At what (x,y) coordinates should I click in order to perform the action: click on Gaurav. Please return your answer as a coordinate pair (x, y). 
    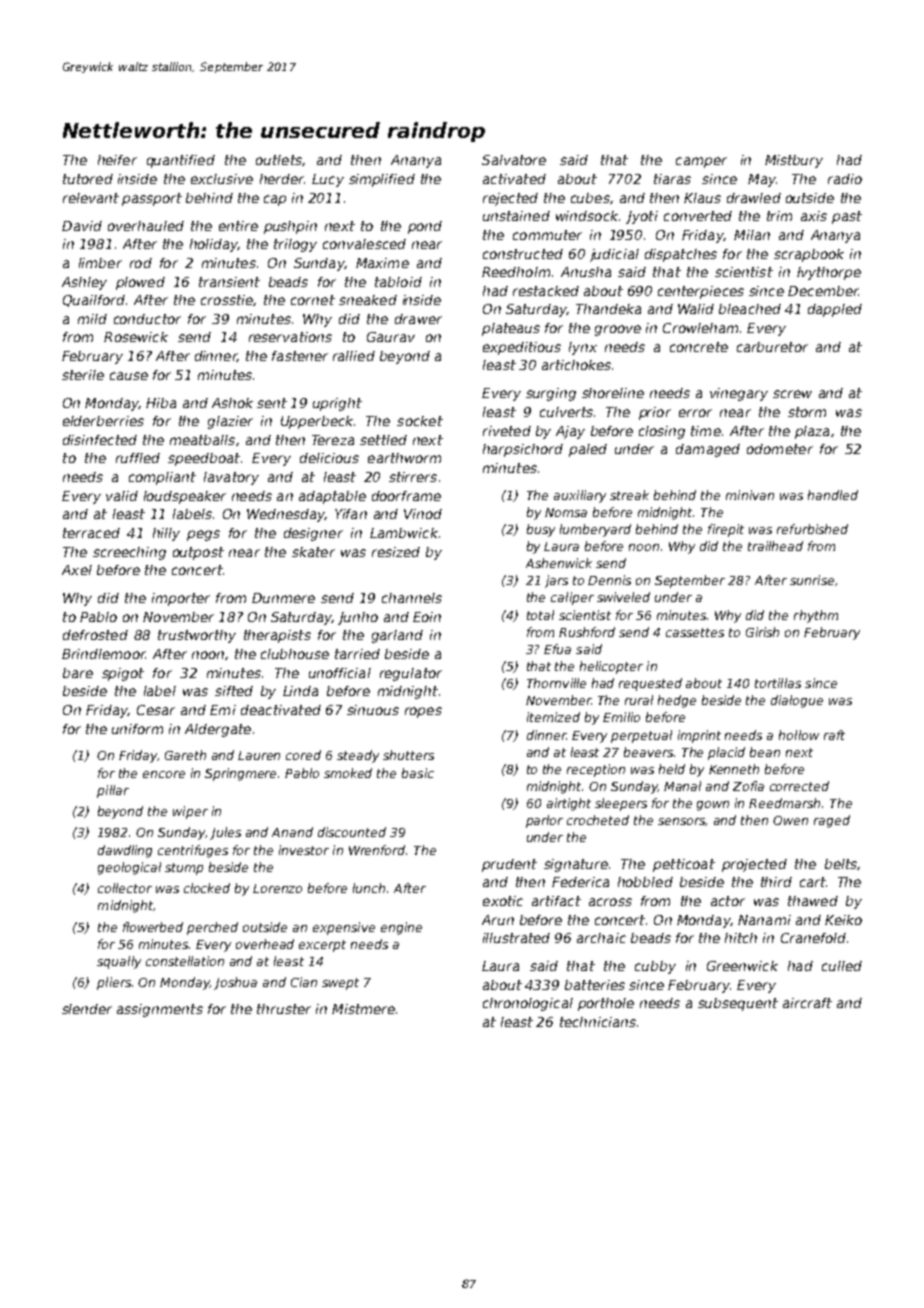
    Looking at the image, I should click on (391, 337).
